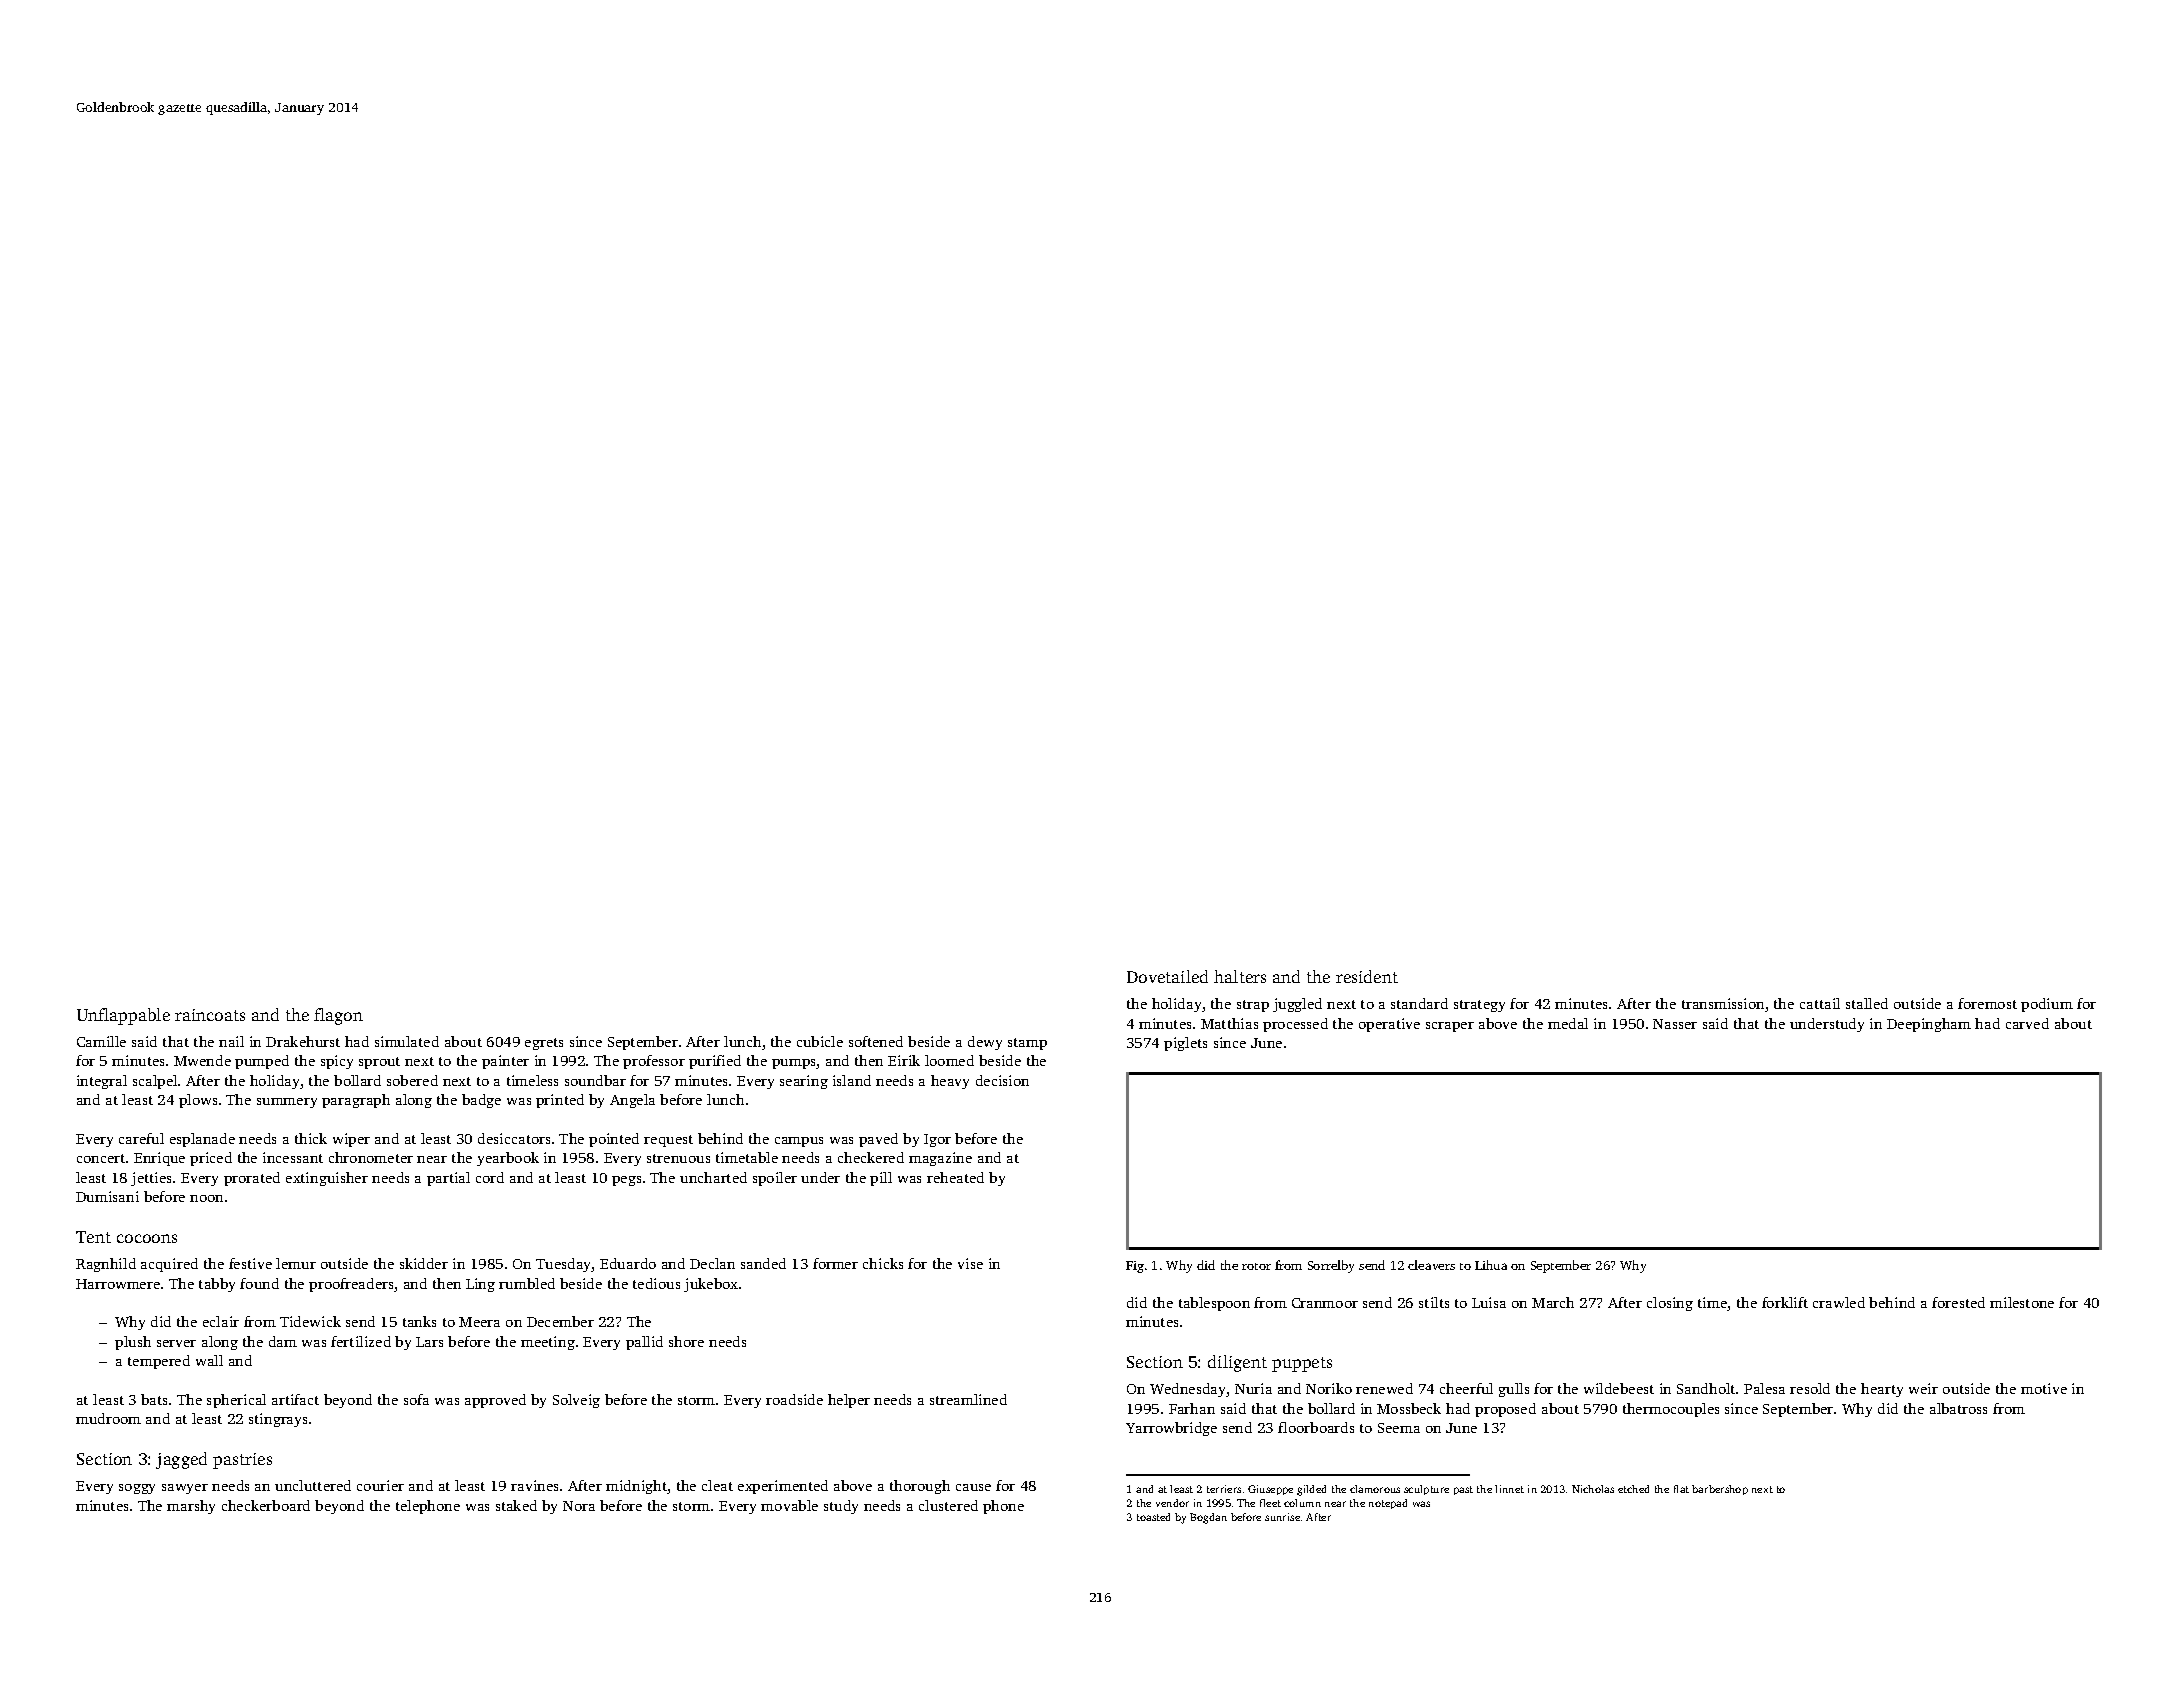 Image resolution: width=2178 pixels, height=1683 pixels. I want to click on Palesa, so click(1764, 1388).
